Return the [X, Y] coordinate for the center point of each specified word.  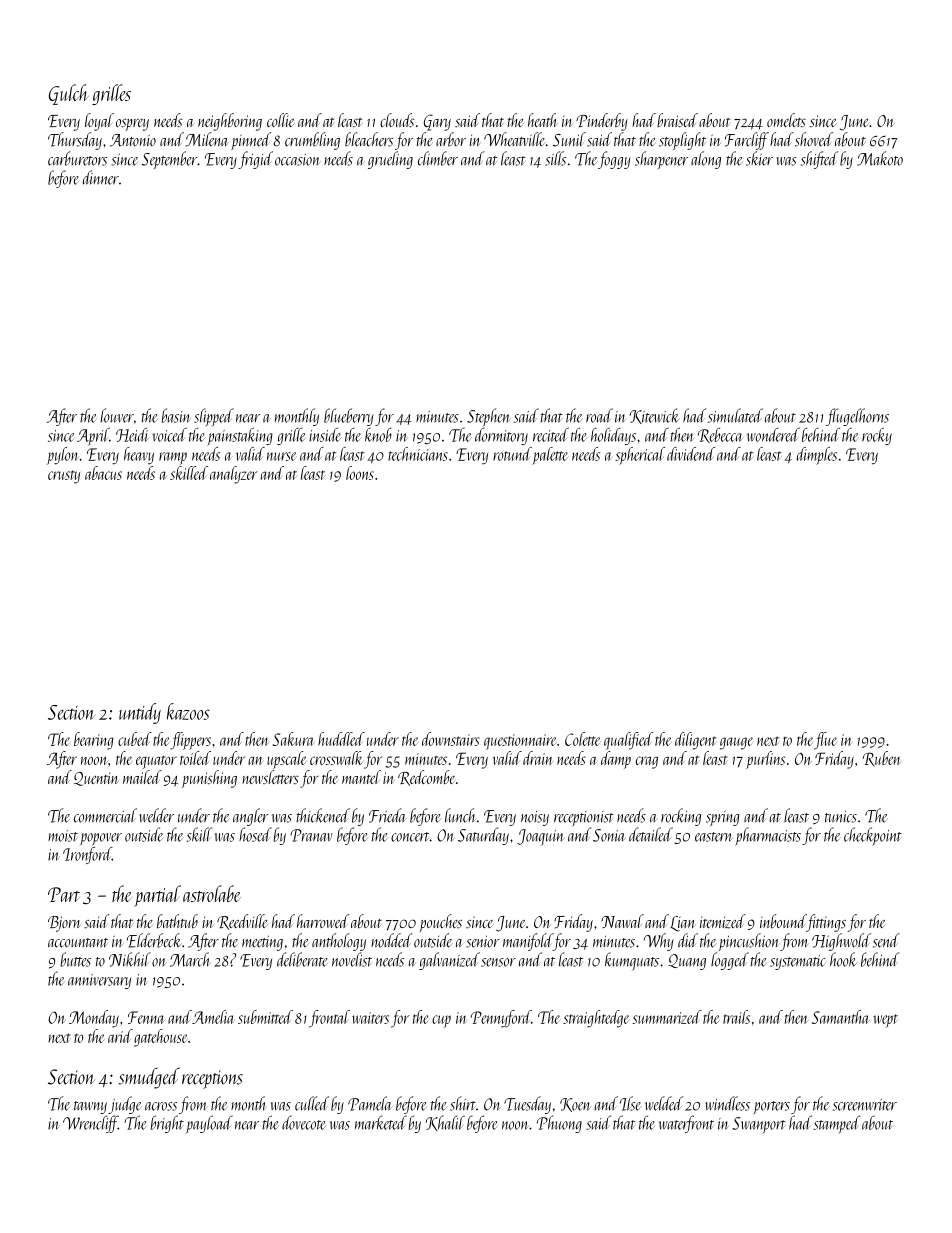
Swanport [759, 1125]
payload [209, 1124]
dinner [101, 177]
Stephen [489, 417]
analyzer [234, 475]
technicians [418, 454]
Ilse [630, 1103]
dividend [691, 454]
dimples [817, 456]
